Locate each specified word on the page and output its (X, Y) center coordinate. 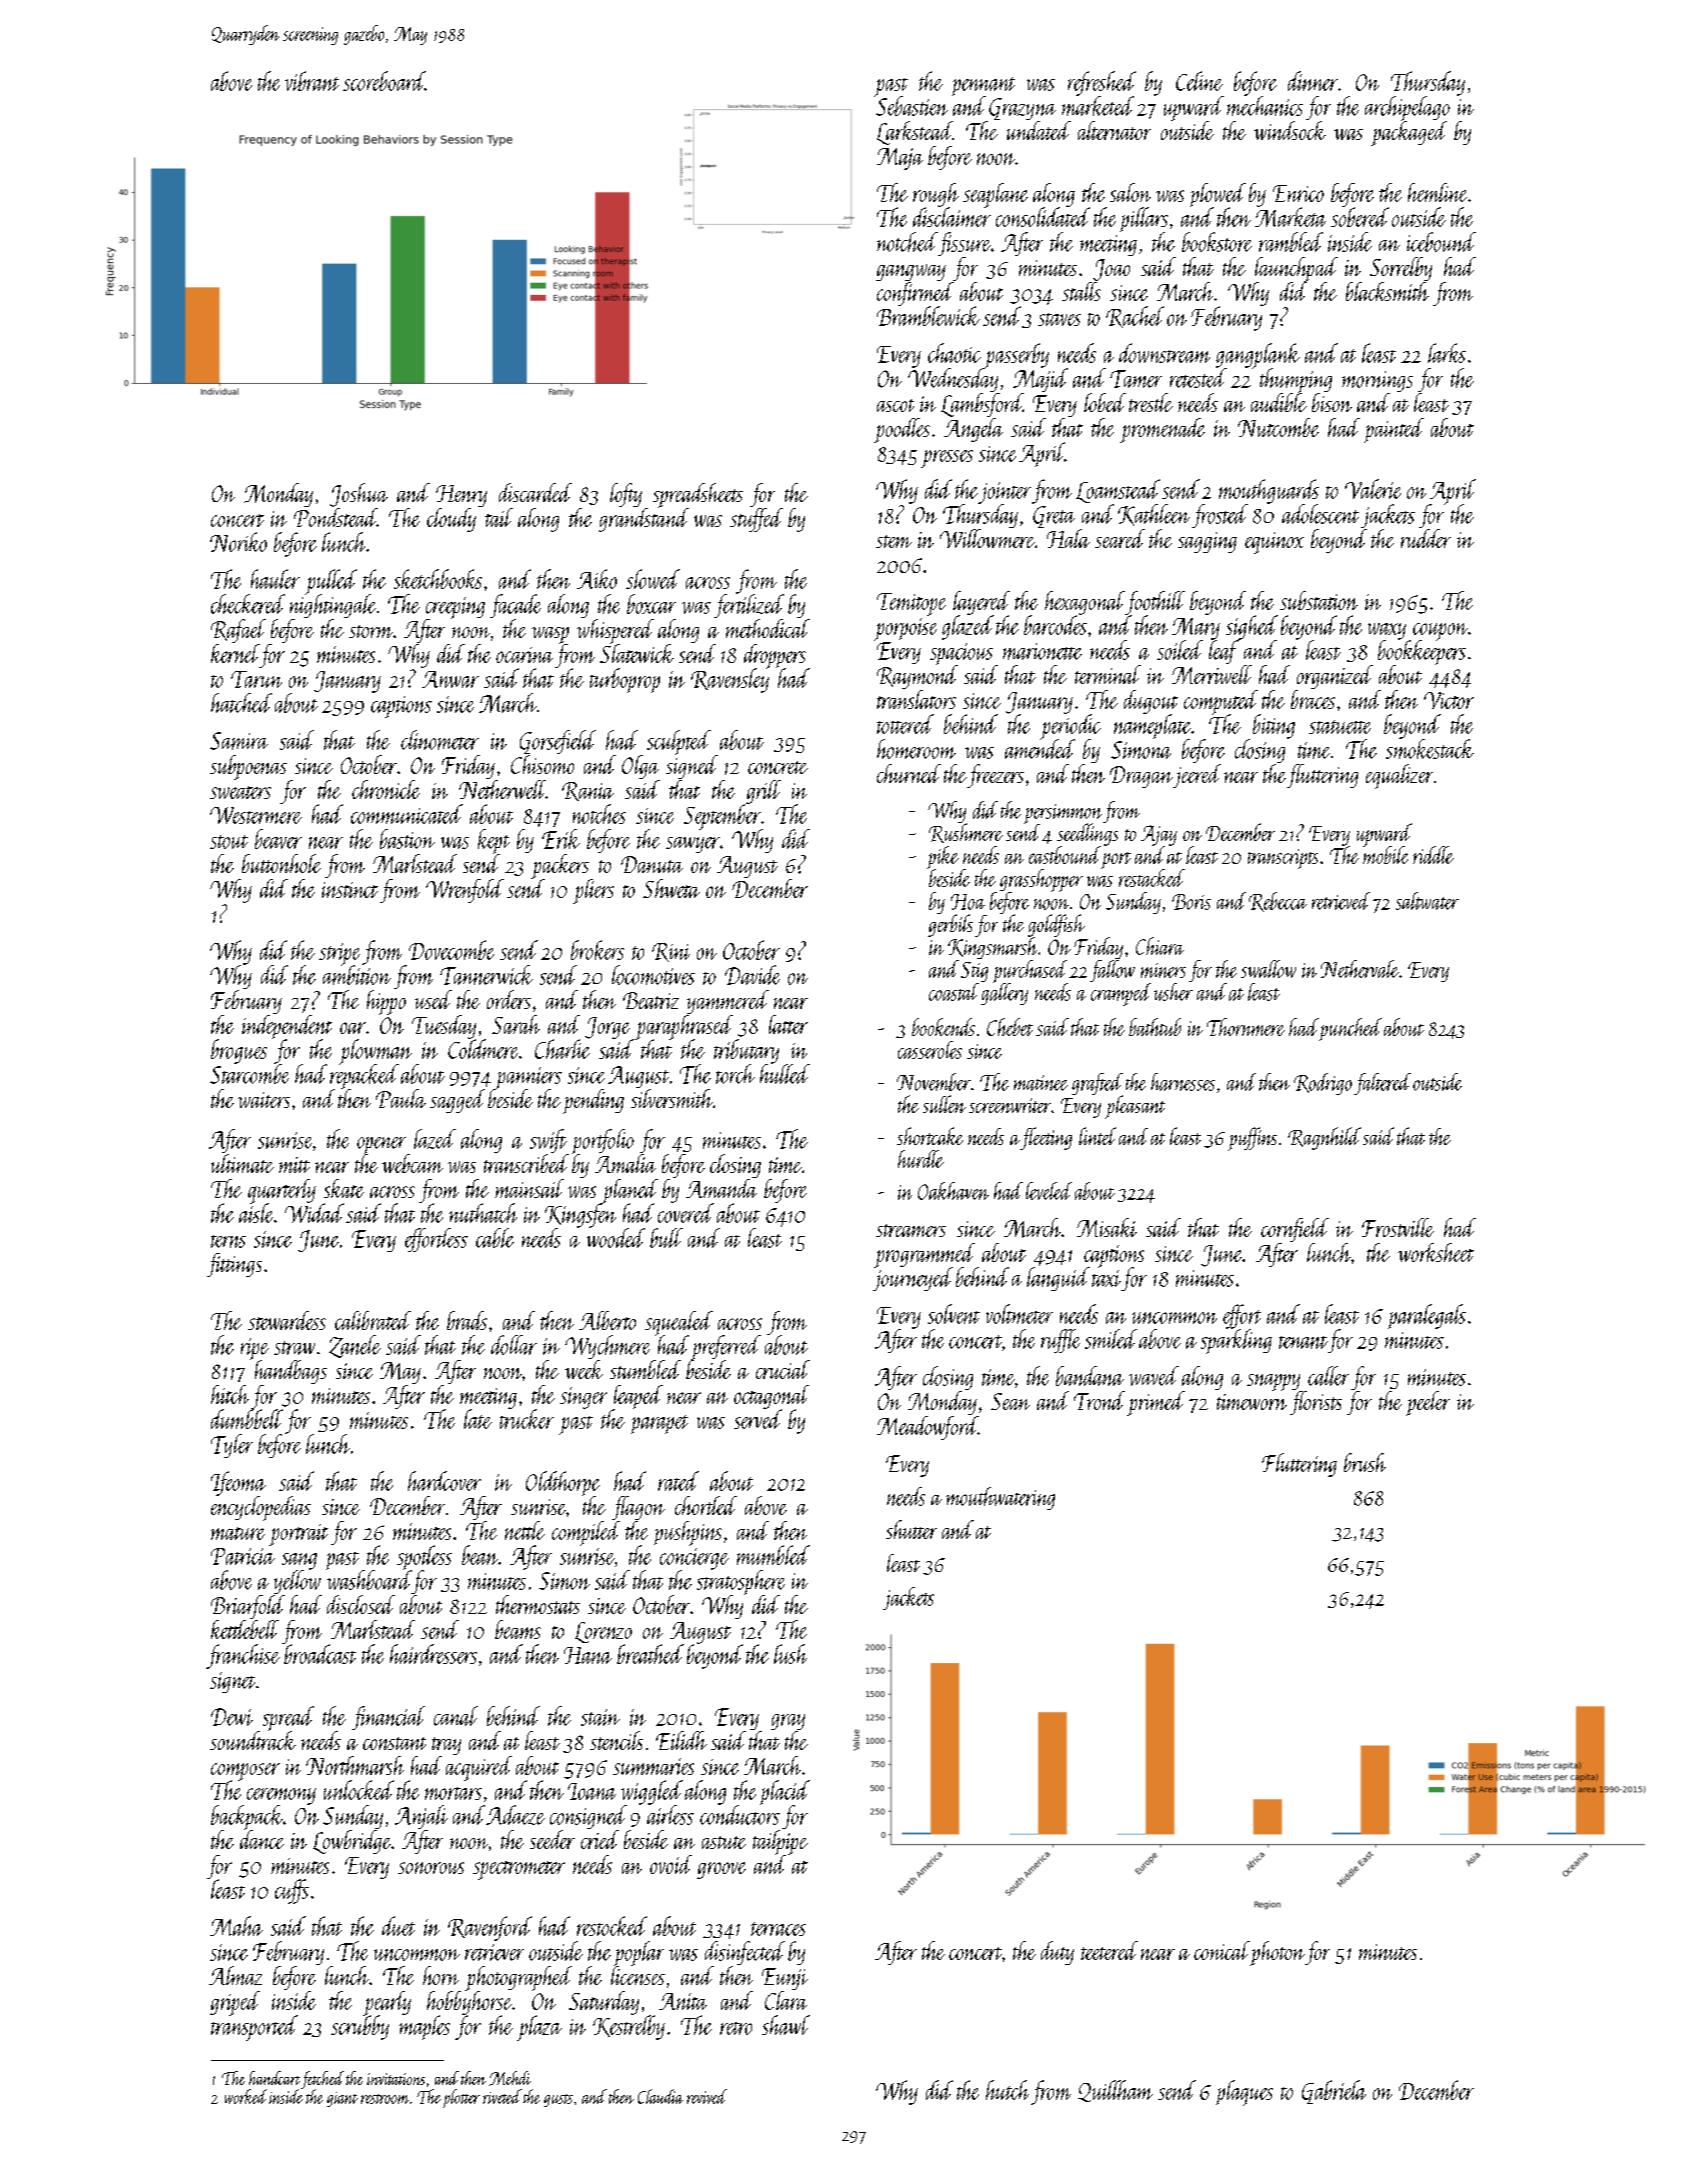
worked (246, 2096)
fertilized (749, 606)
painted (1394, 430)
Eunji (785, 1979)
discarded (535, 492)
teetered (1109, 1950)
